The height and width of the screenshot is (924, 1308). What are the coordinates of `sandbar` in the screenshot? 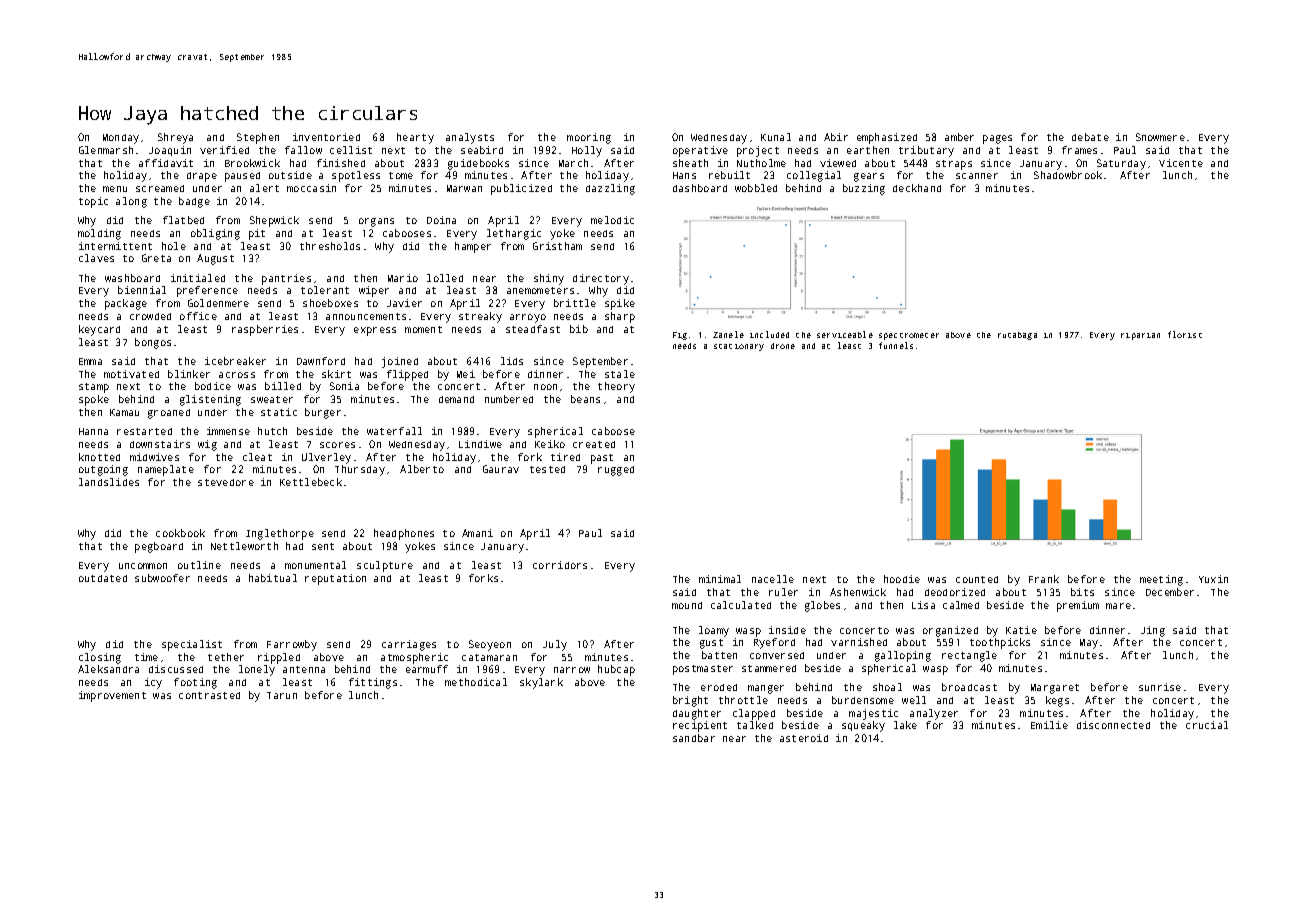 It's located at (694, 738).
